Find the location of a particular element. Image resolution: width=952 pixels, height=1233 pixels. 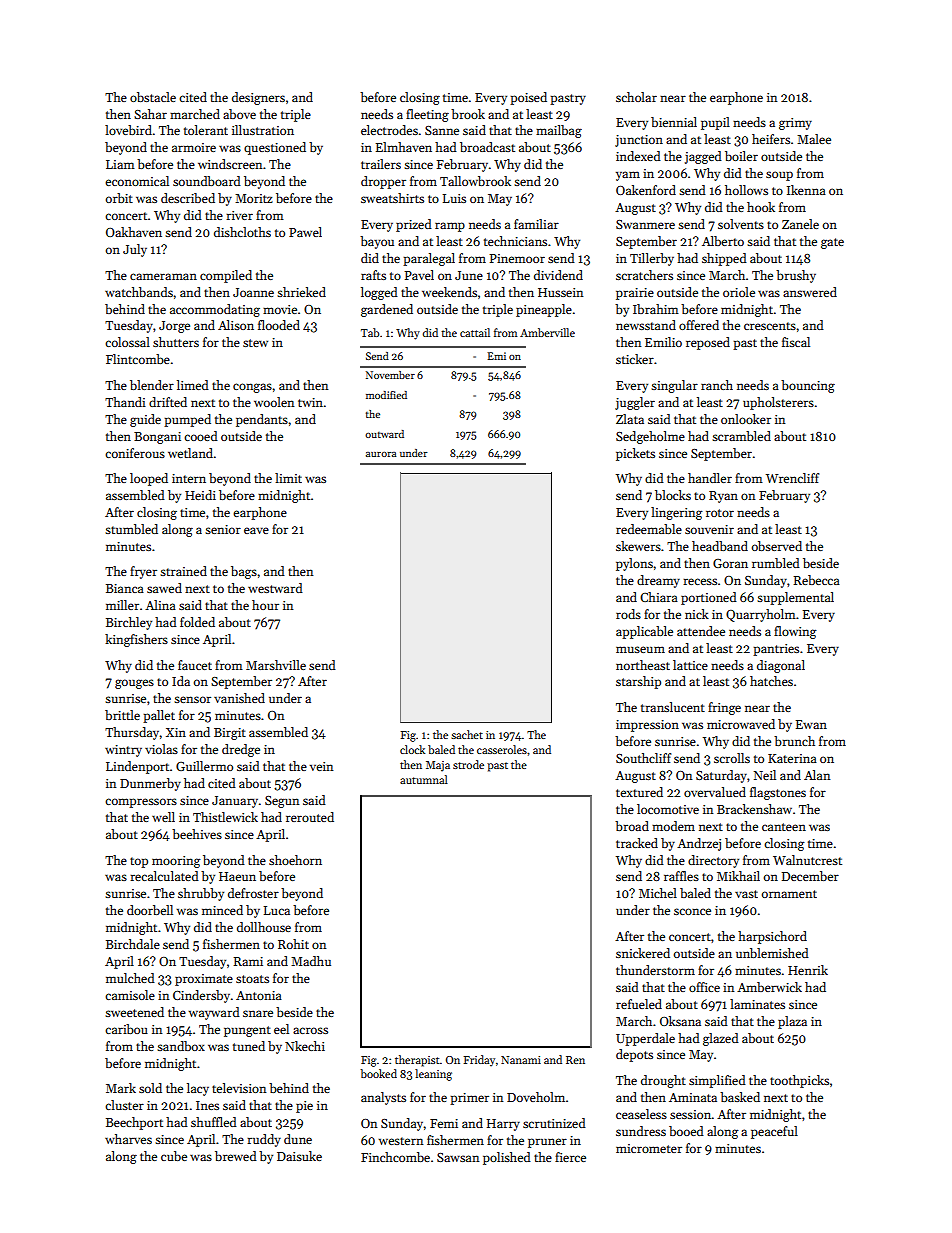

Alina is located at coordinates (160, 605).
